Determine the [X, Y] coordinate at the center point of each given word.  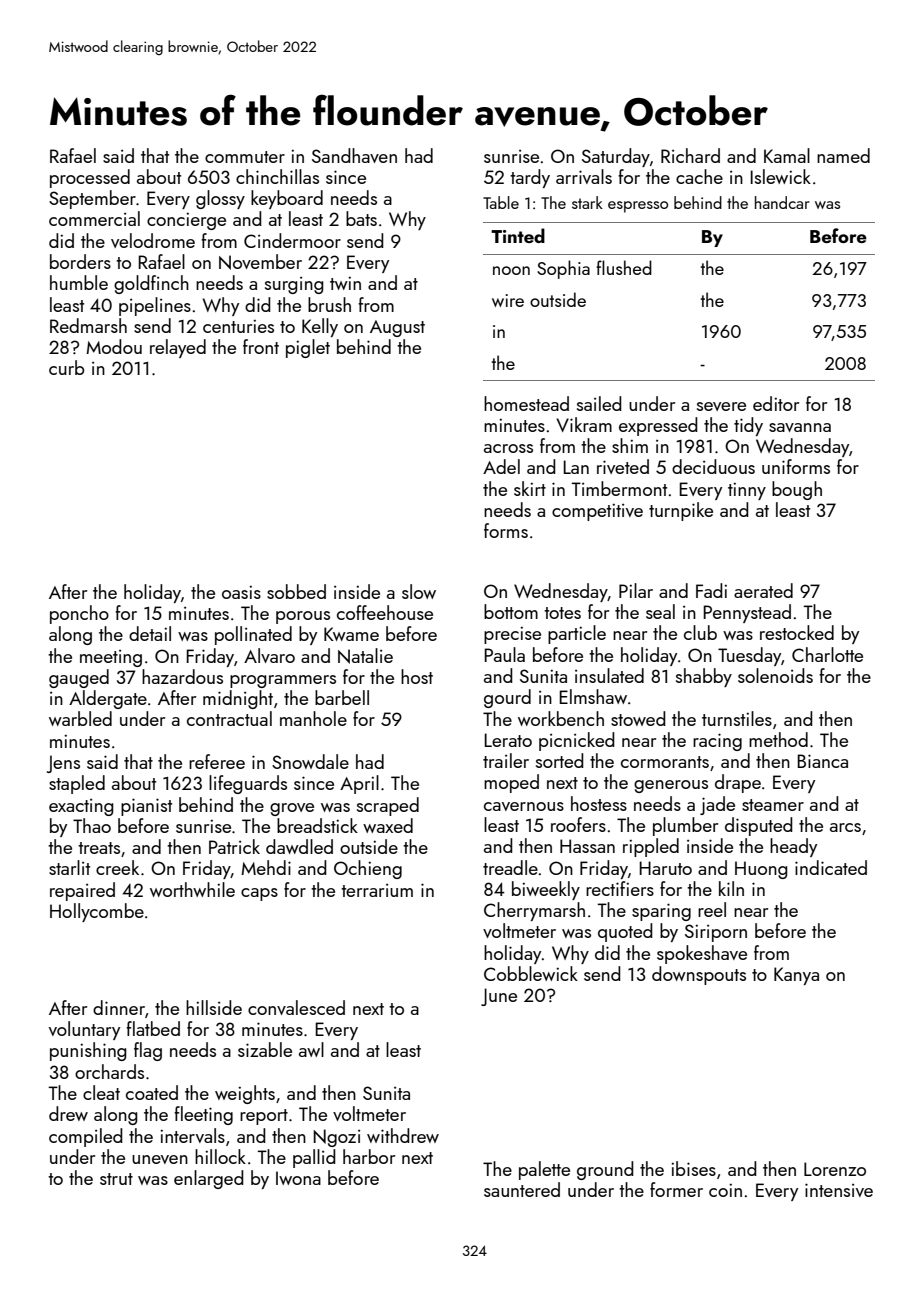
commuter [245, 157]
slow [419, 591]
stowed [638, 718]
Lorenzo [835, 1169]
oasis [241, 592]
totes [562, 613]
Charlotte [827, 654]
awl [311, 1049]
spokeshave [702, 954]
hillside [214, 1007]
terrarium [377, 890]
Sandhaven [354, 155]
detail [150, 633]
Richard [690, 155]
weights [245, 1094]
